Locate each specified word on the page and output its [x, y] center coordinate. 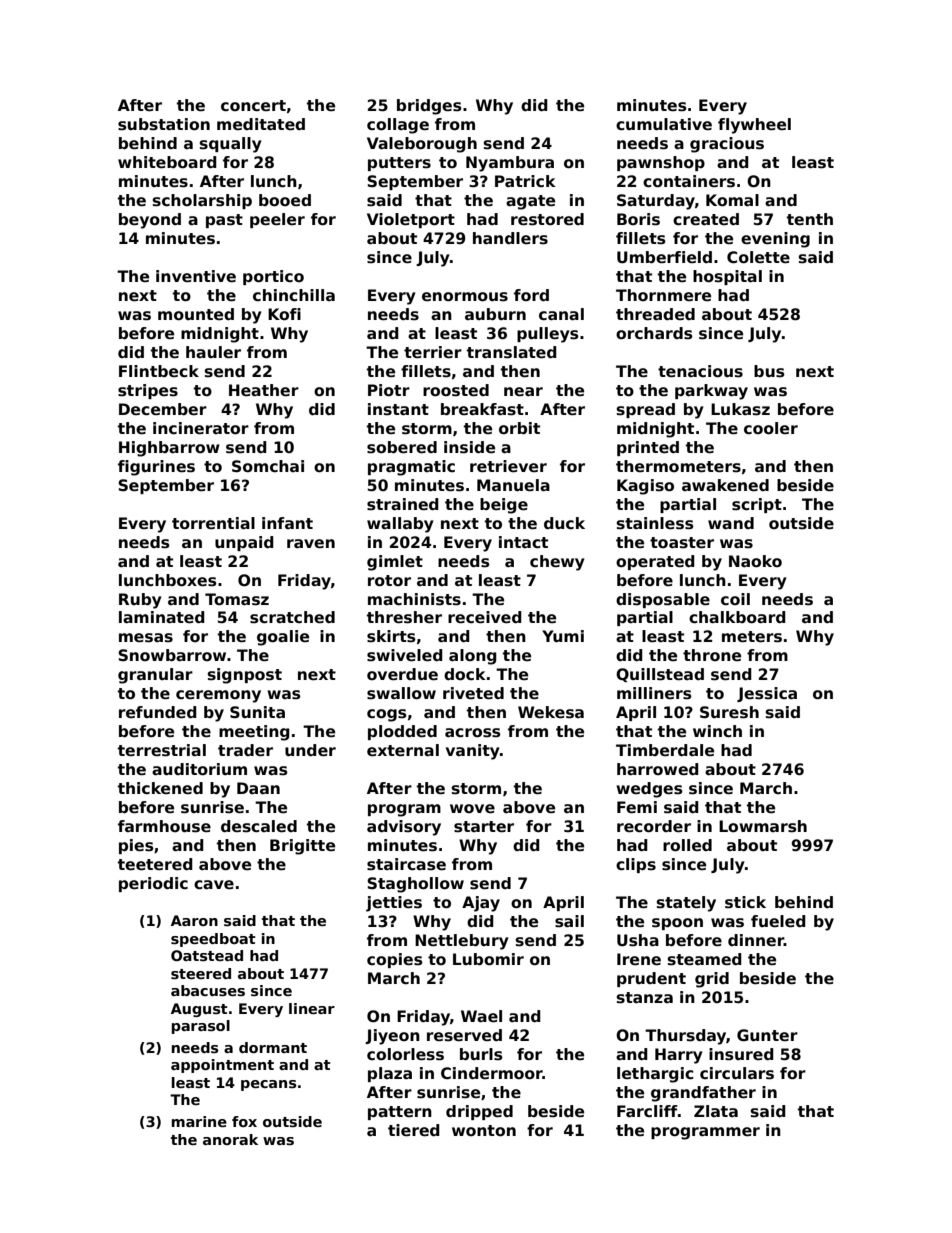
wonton [484, 1131]
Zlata [716, 1111]
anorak [230, 1139]
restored [547, 219]
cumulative [664, 124]
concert [253, 105]
